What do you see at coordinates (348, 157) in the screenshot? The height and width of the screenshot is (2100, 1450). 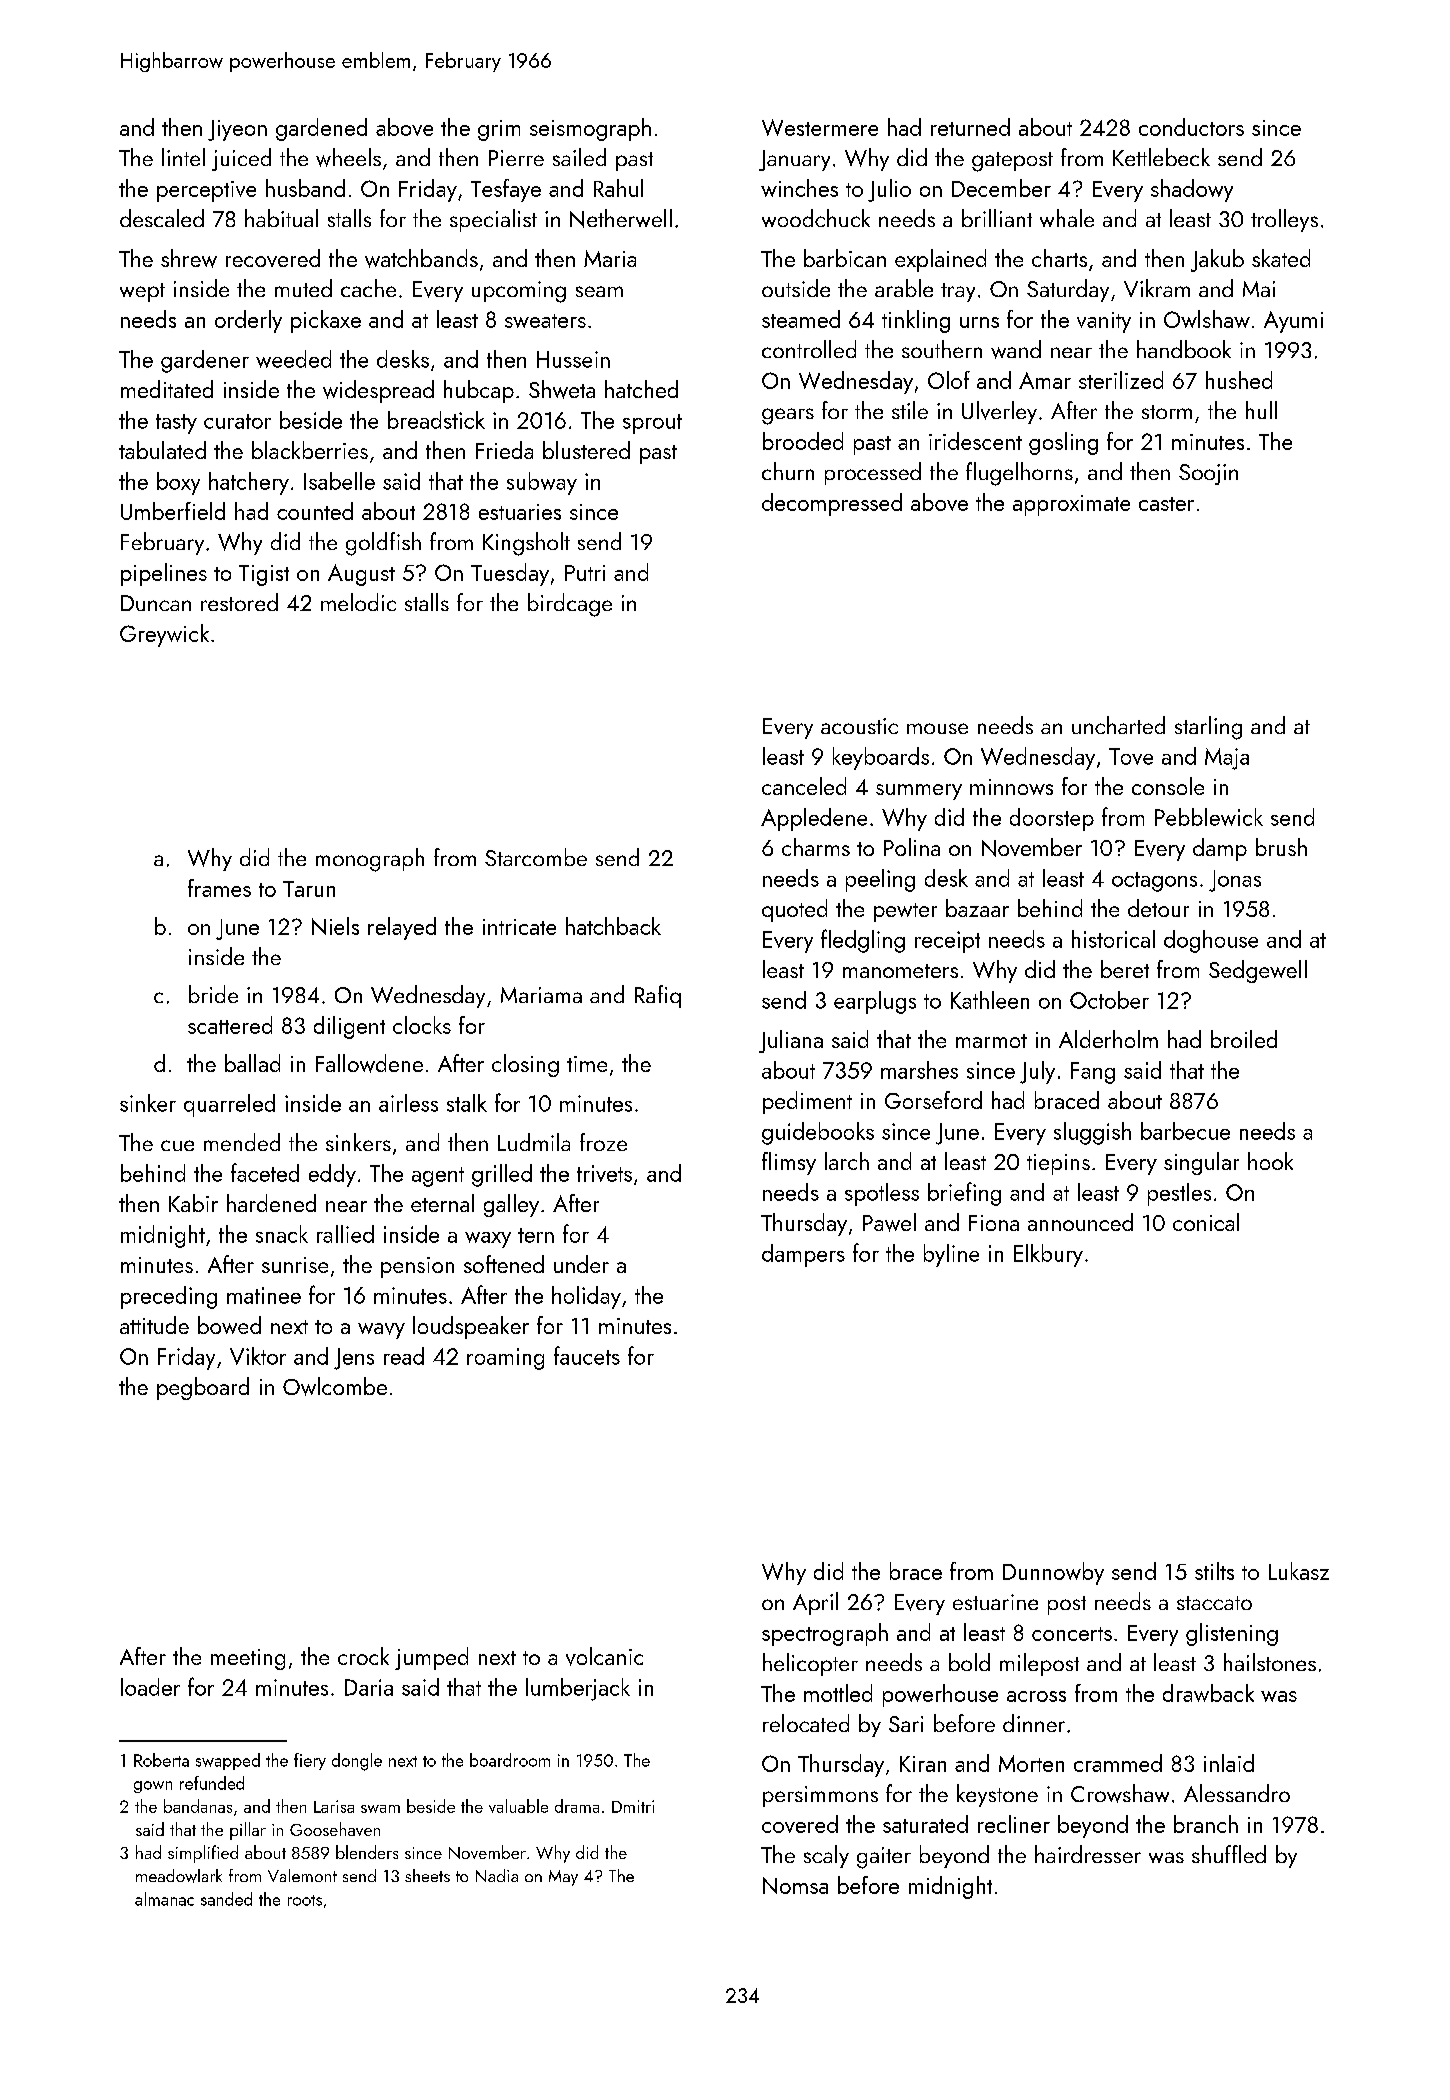 I see `wheels` at bounding box center [348, 157].
